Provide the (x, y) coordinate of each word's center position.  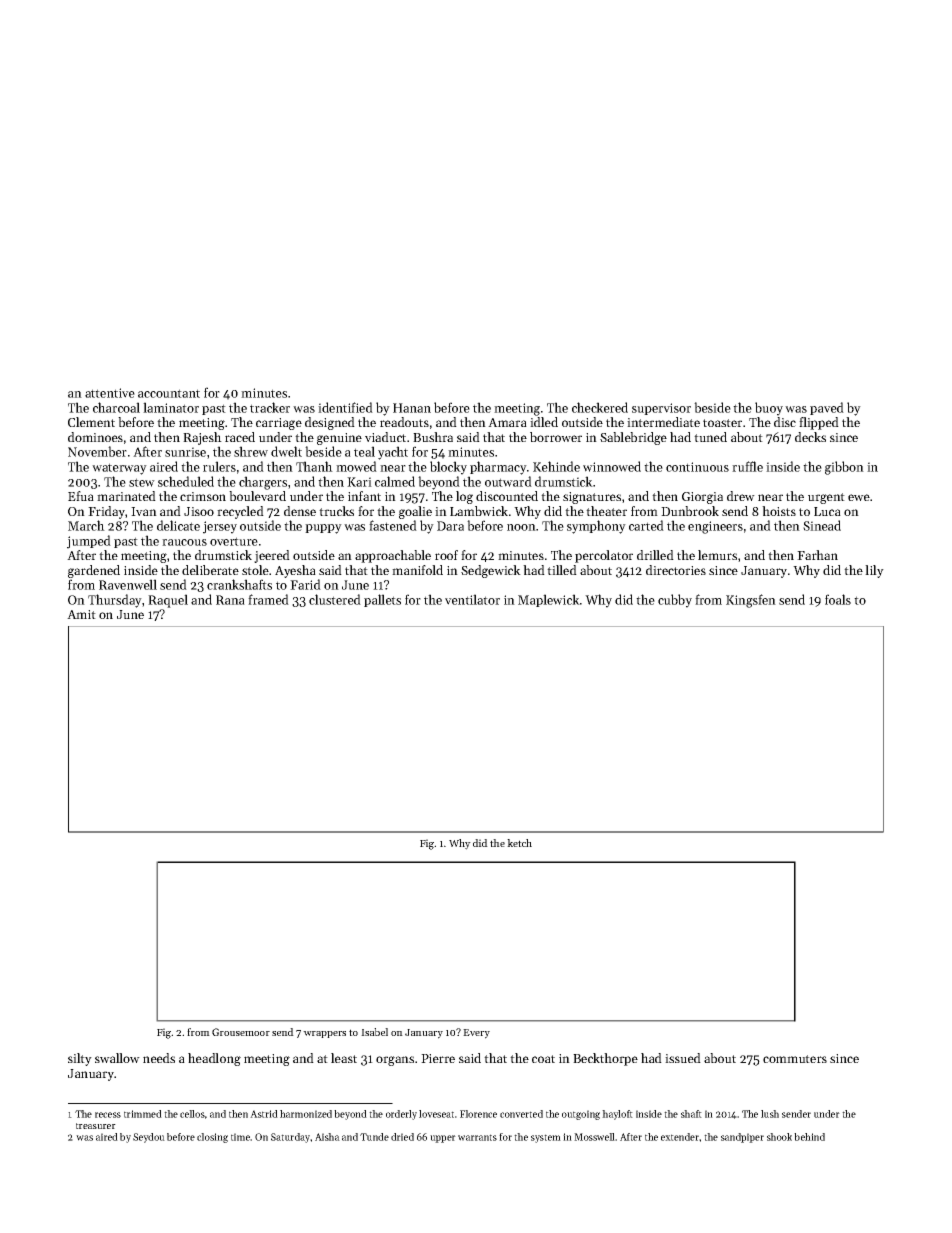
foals (838, 599)
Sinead (822, 525)
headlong (214, 1059)
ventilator (472, 599)
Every (476, 1034)
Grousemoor (241, 1032)
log (464, 497)
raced (240, 437)
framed (268, 599)
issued (683, 1058)
